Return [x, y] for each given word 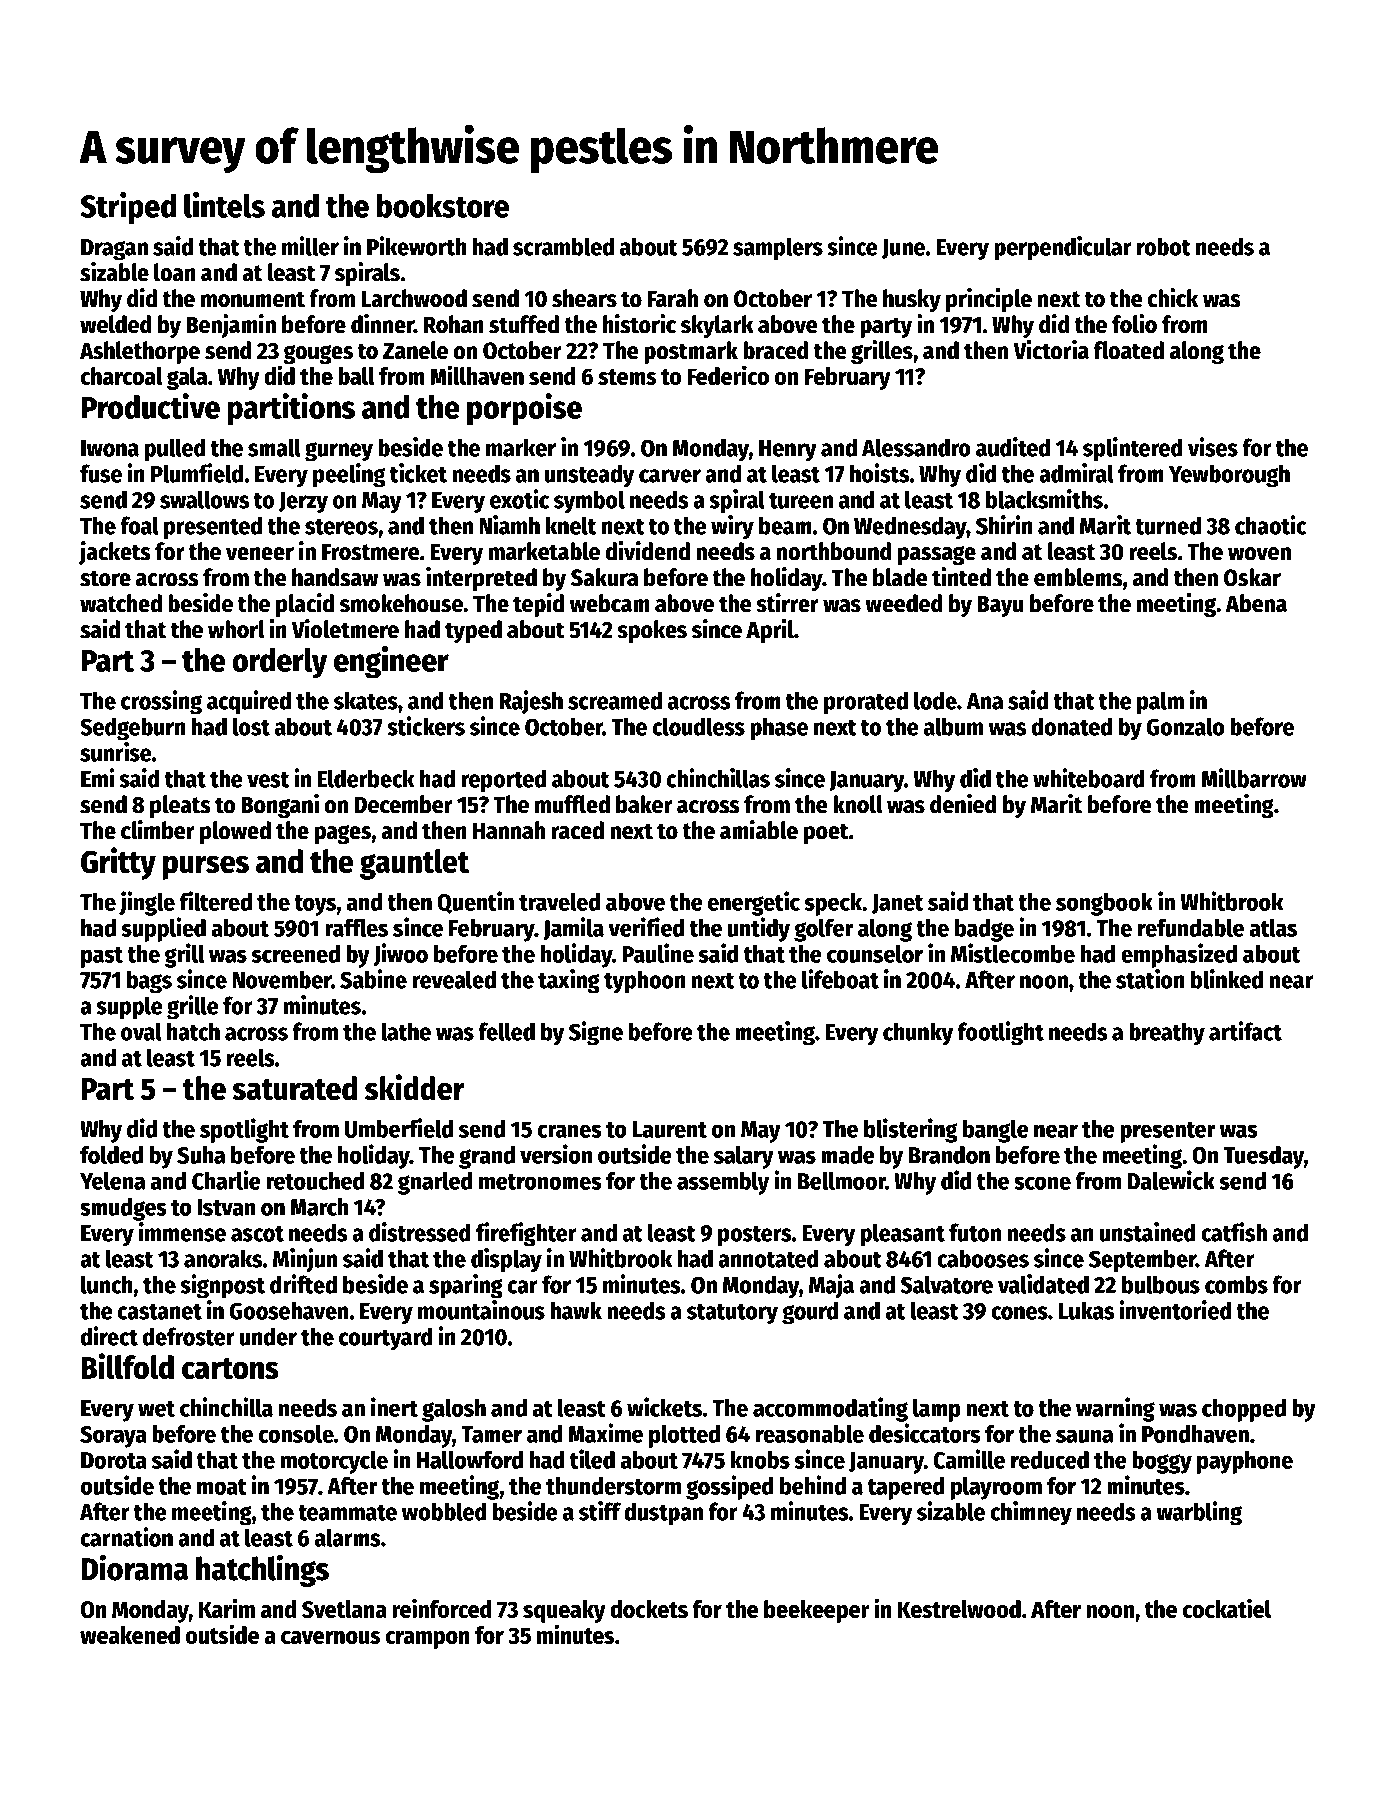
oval [141, 1031]
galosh [454, 1410]
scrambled [563, 246]
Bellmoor [842, 1181]
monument [253, 299]
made [848, 1155]
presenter [1168, 1132]
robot [1164, 246]
